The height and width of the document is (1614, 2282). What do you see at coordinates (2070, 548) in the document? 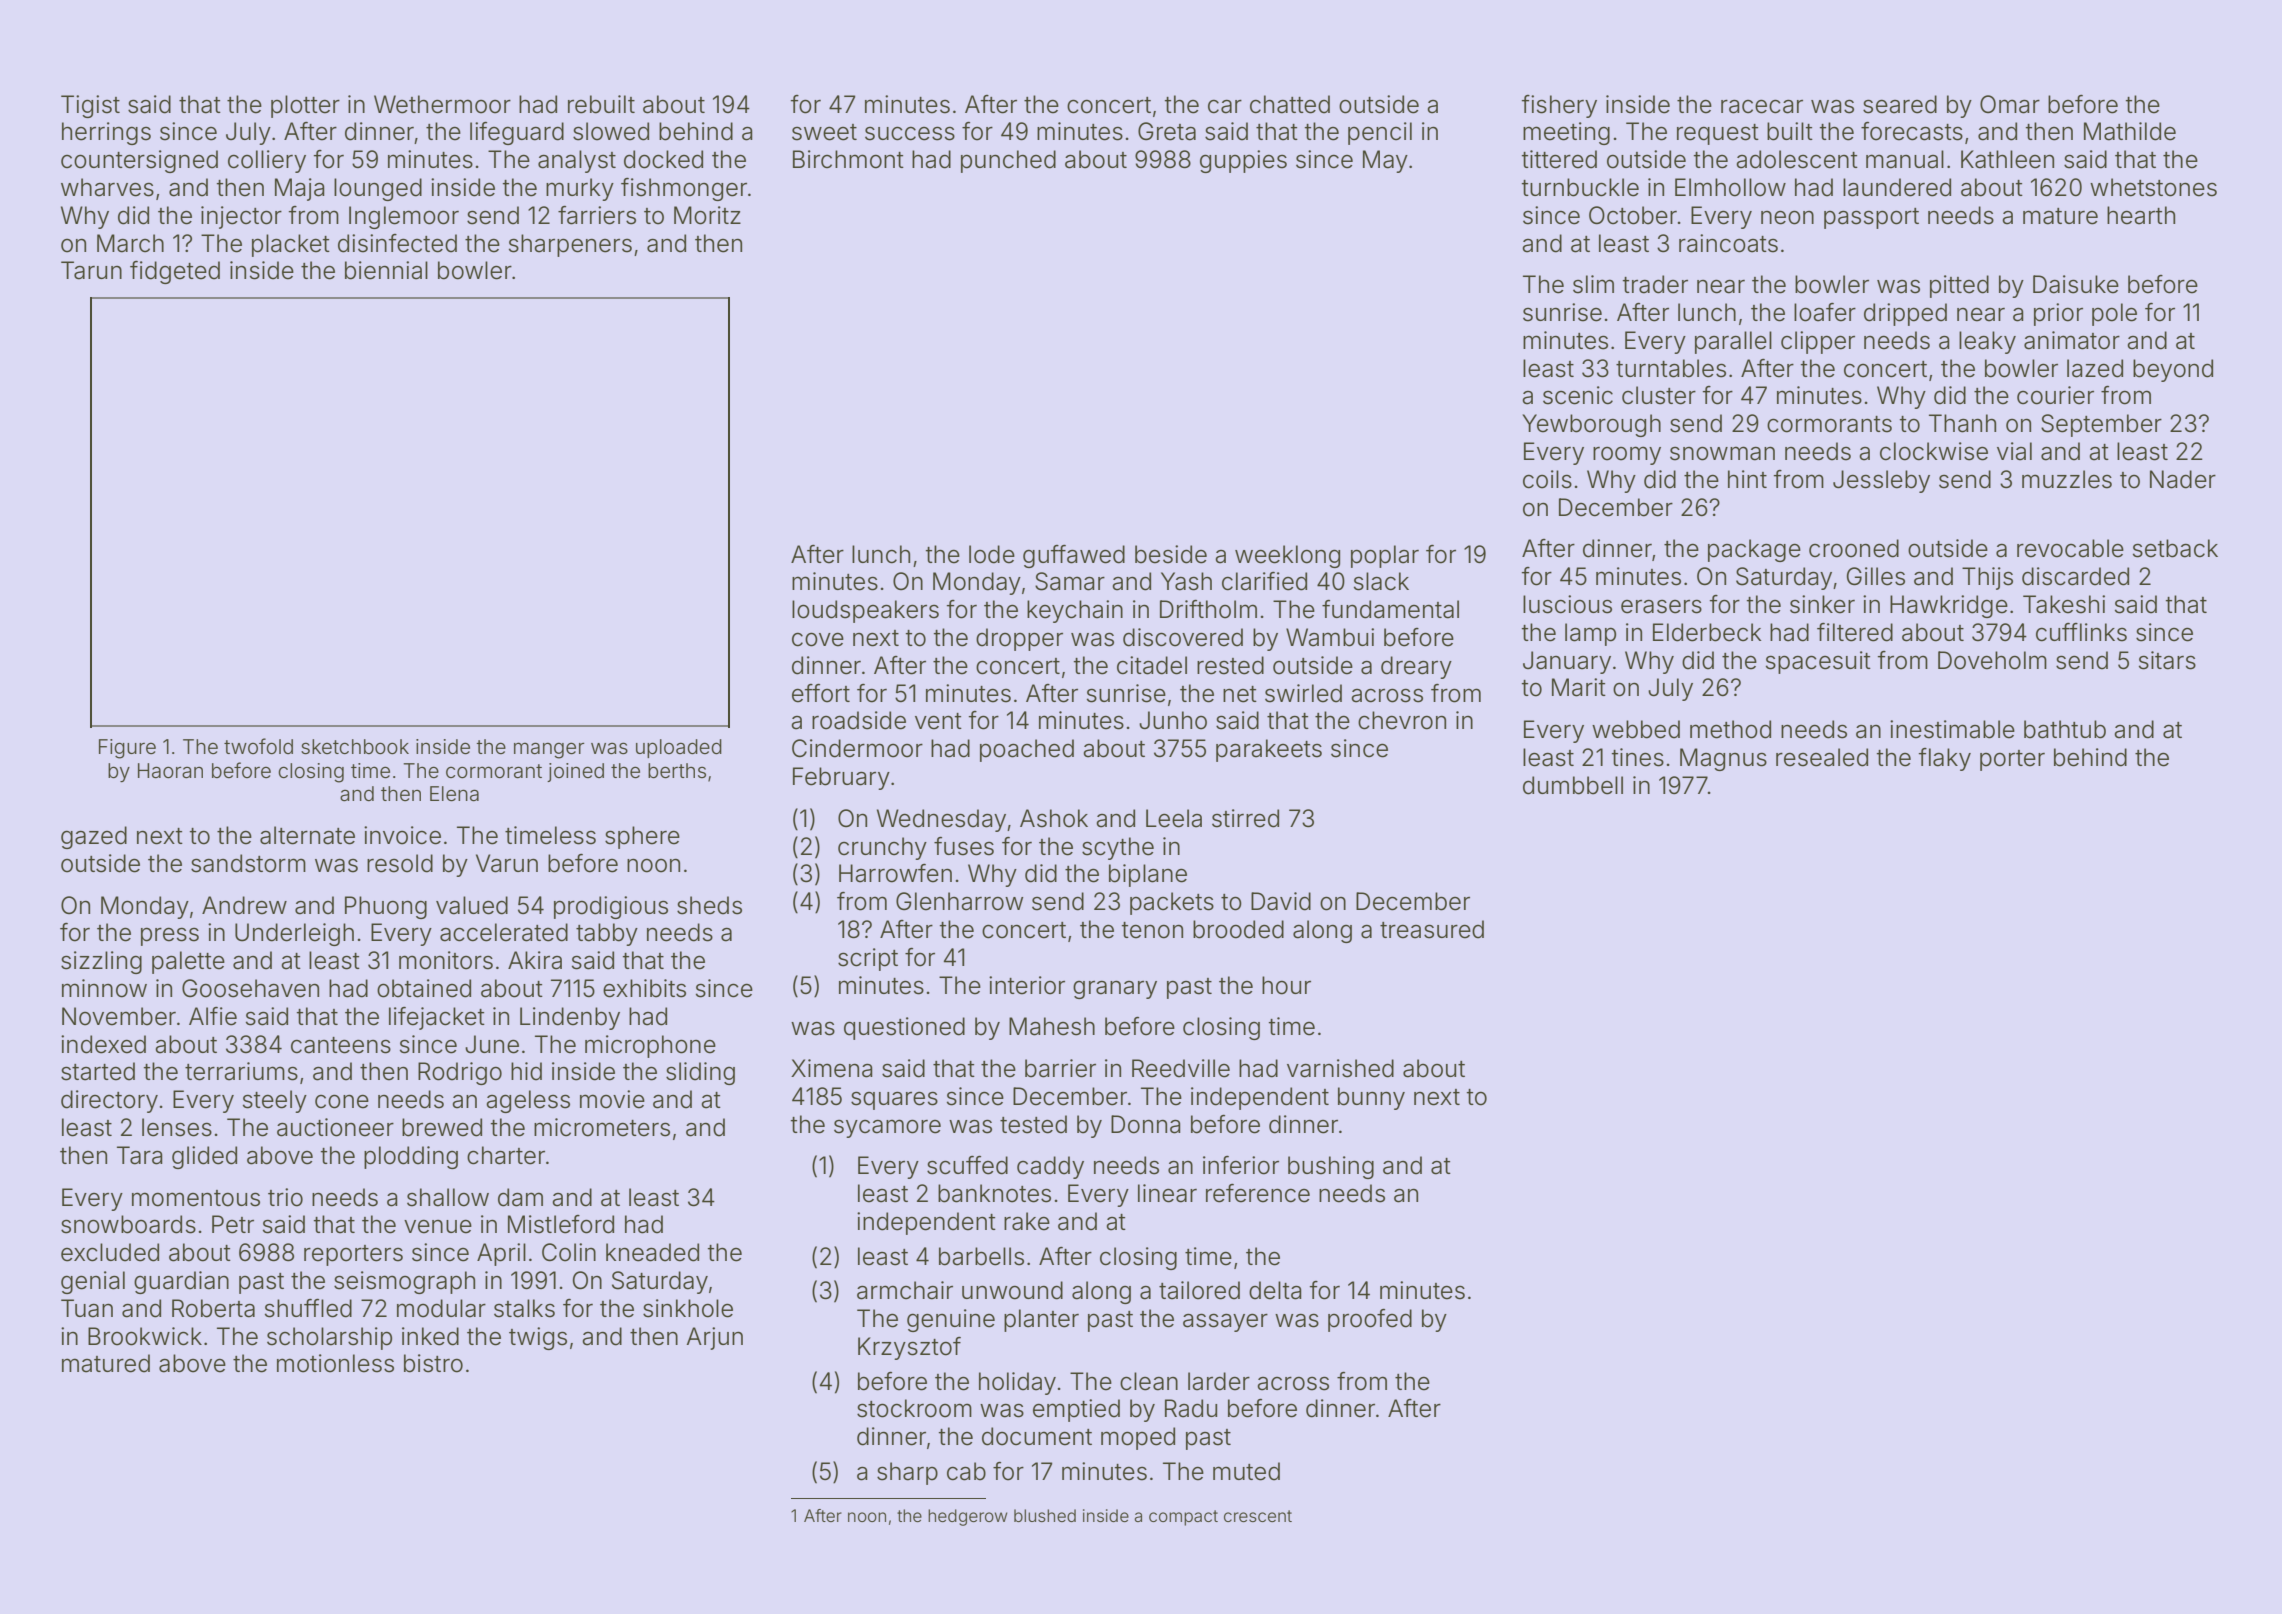
I see `revocable` at bounding box center [2070, 548].
